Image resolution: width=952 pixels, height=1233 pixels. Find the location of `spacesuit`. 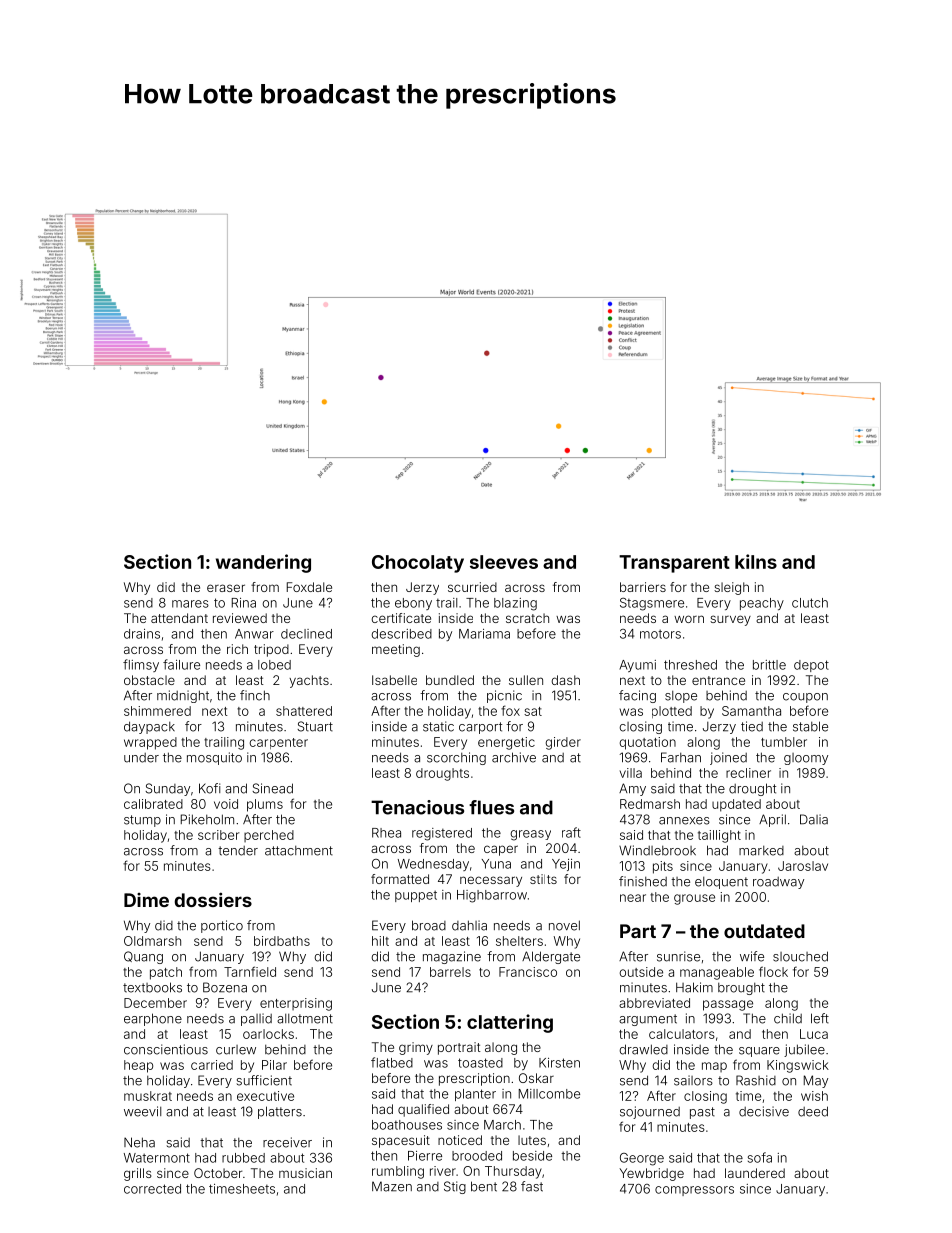

spacesuit is located at coordinates (401, 1141).
